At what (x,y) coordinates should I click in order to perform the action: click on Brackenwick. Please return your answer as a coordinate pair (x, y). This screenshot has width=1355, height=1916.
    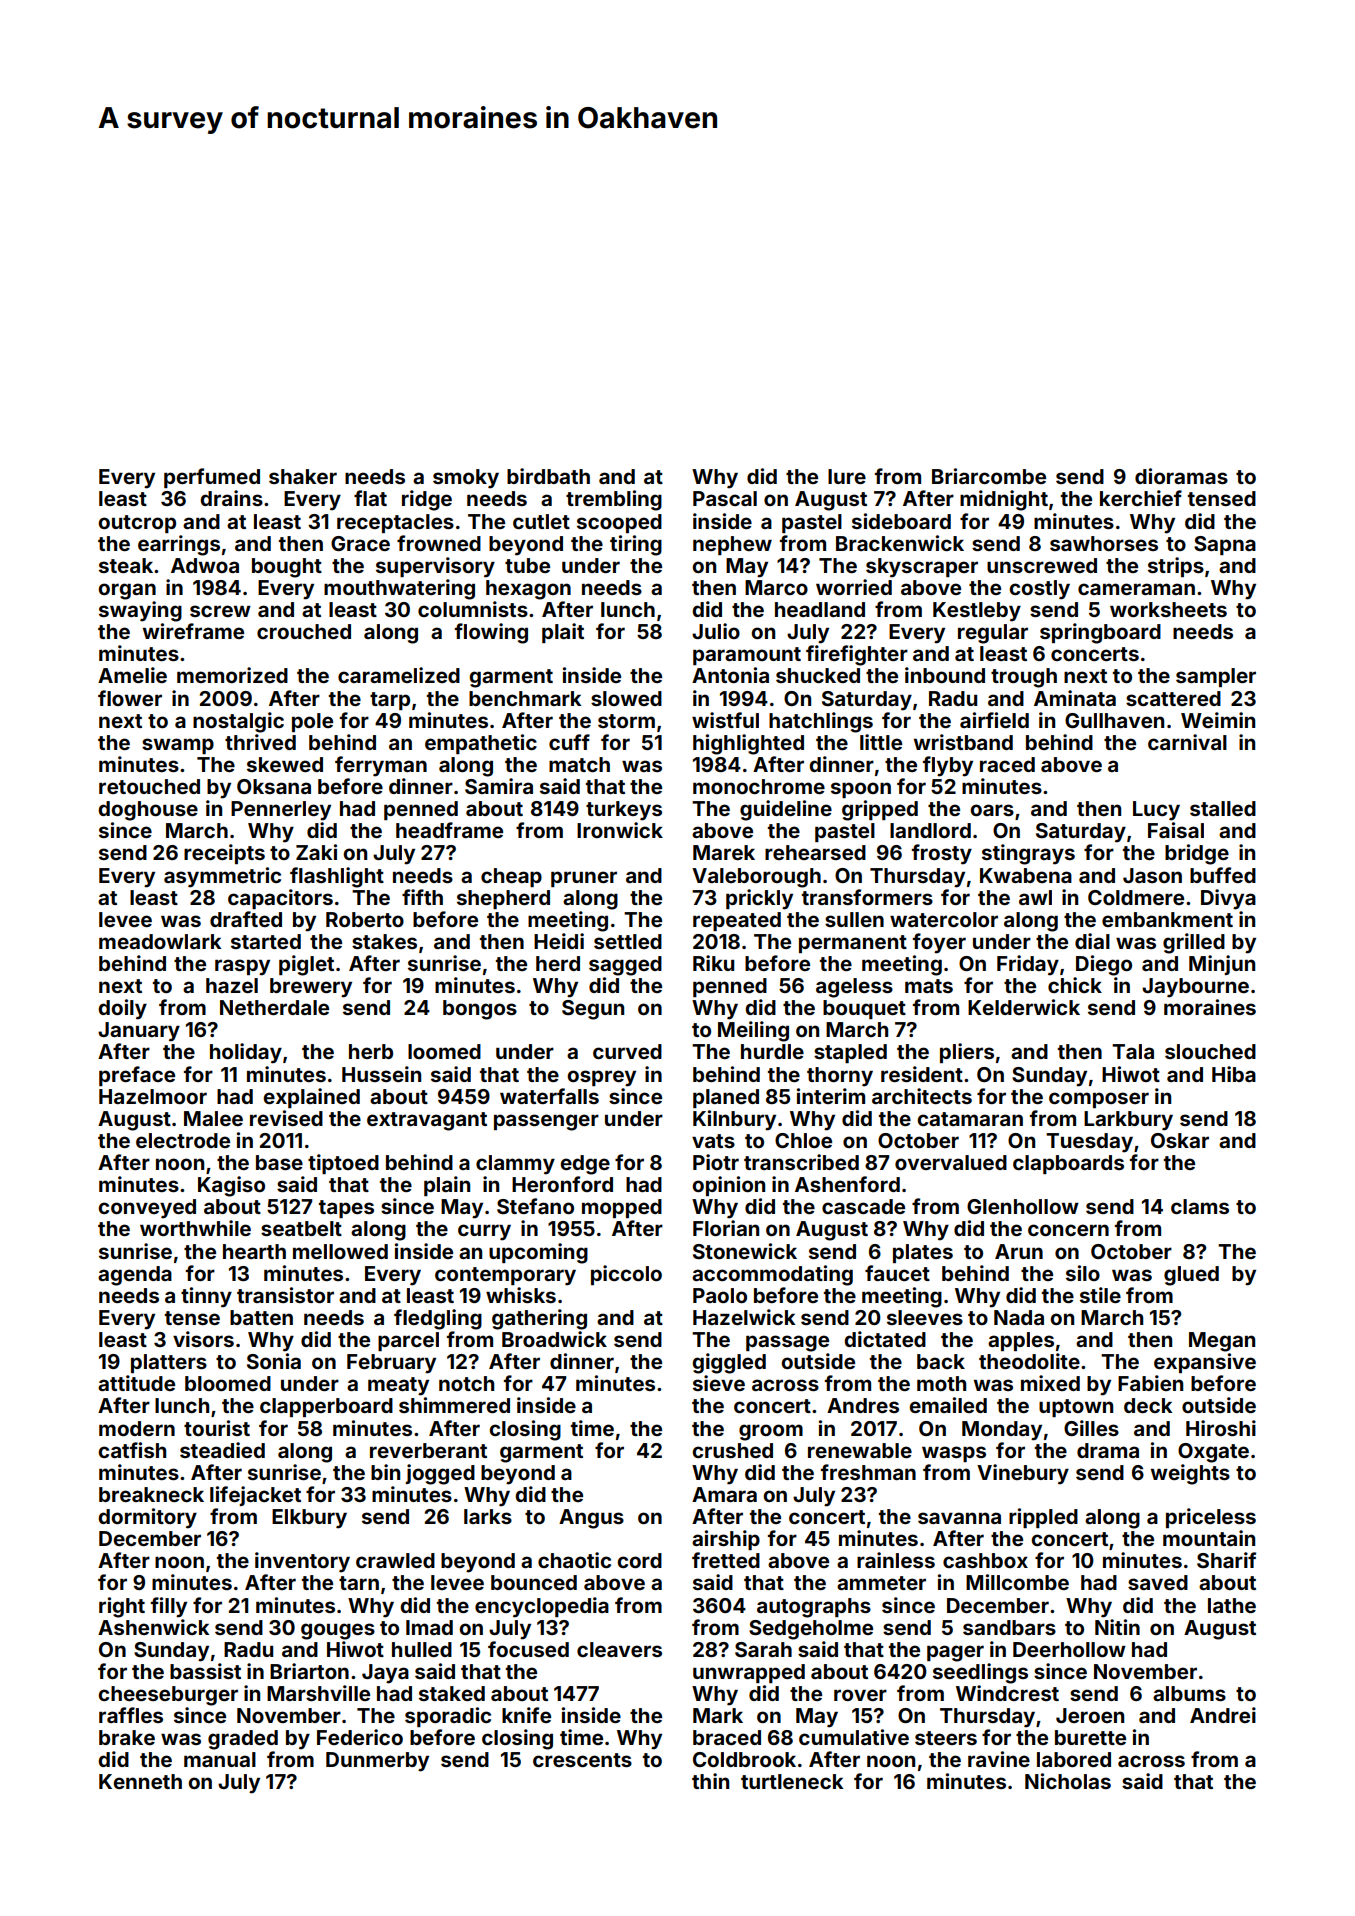
    Looking at the image, I should click on (900, 543).
